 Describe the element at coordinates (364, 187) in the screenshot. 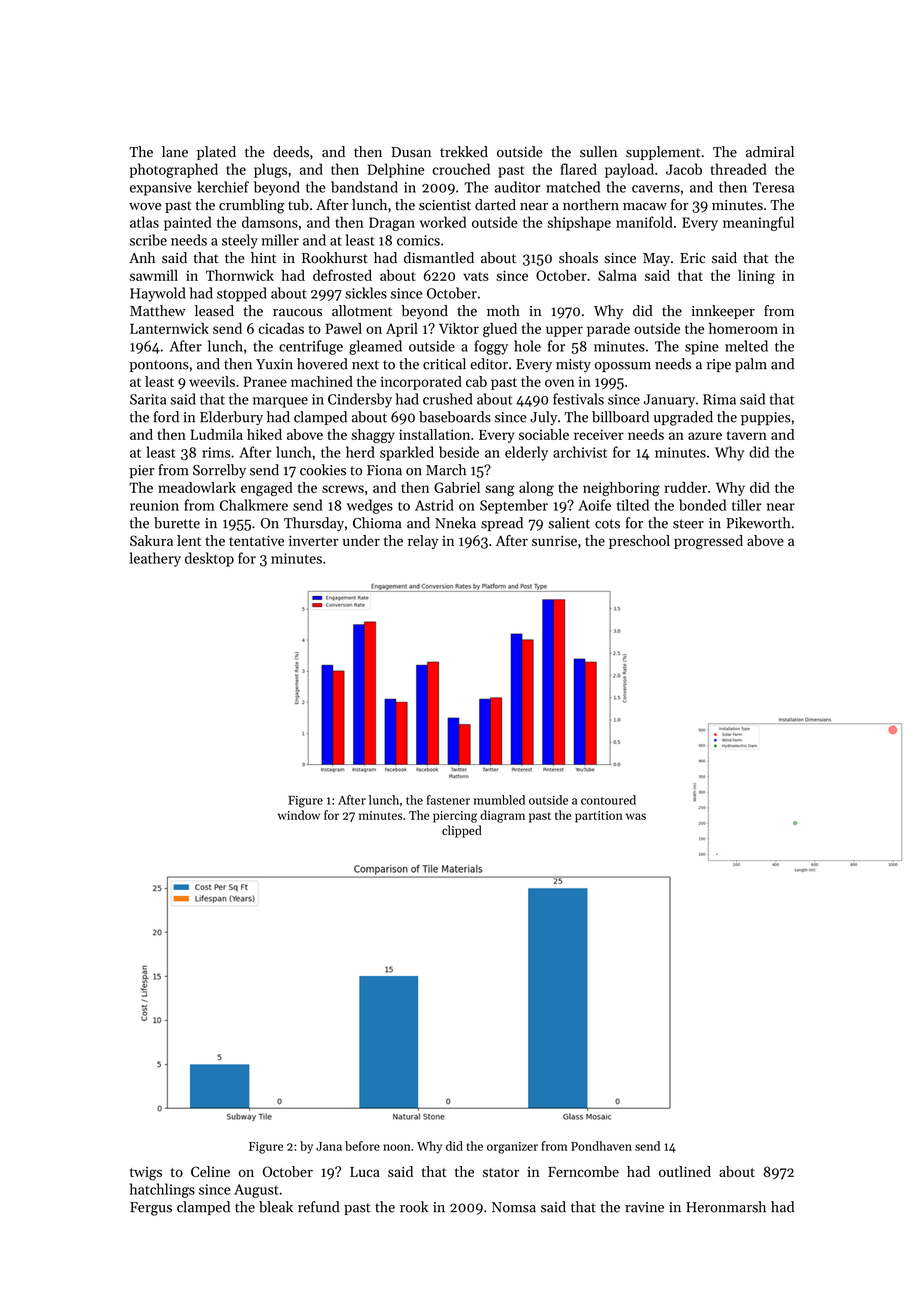

I see `bandstand` at that location.
